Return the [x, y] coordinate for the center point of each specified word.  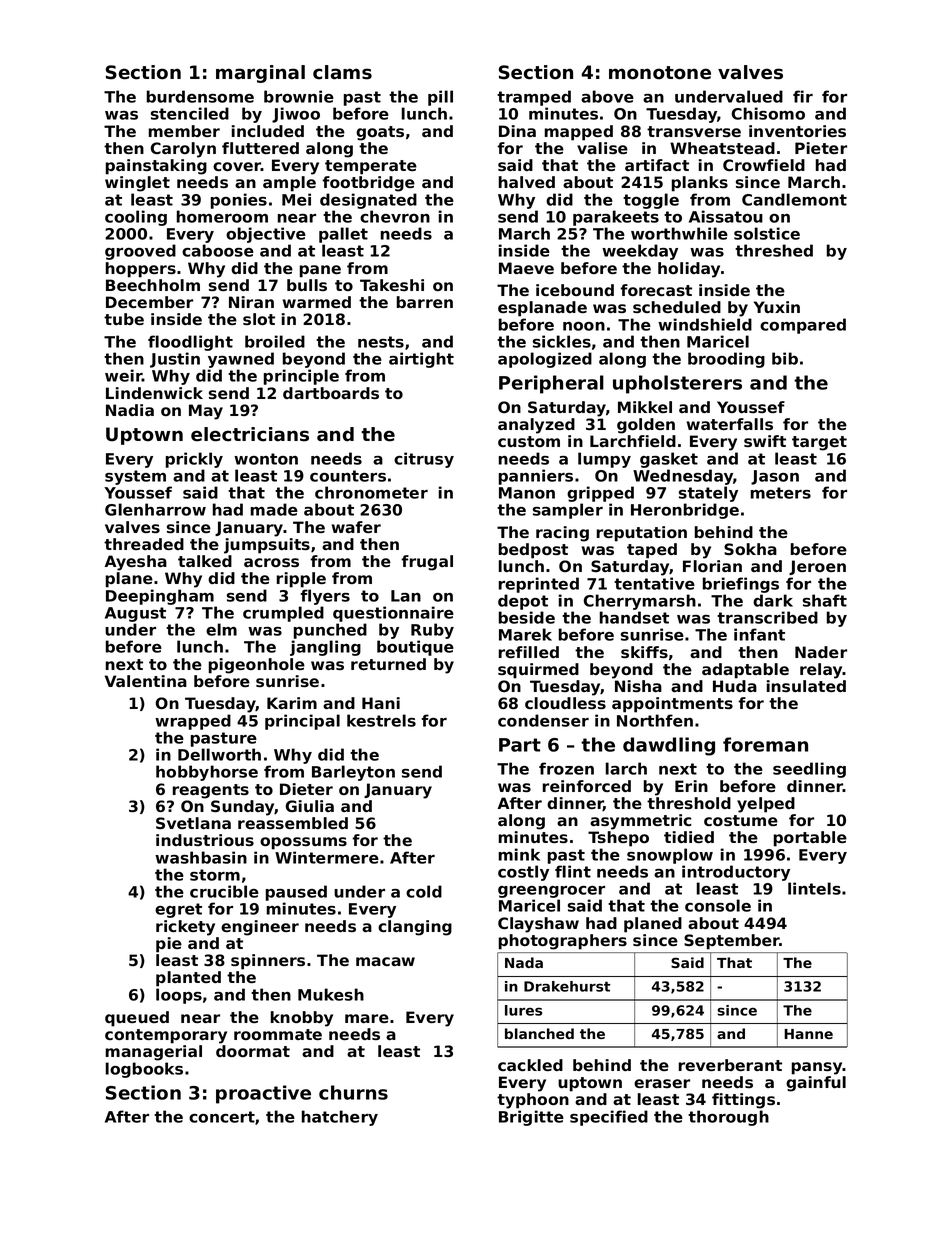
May [206, 412]
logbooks [144, 1070]
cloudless [565, 703]
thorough [728, 1118]
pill [440, 98]
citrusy [424, 460]
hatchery [340, 1118]
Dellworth [219, 754]
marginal [260, 74]
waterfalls [729, 424]
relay [821, 671]
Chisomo [768, 113]
